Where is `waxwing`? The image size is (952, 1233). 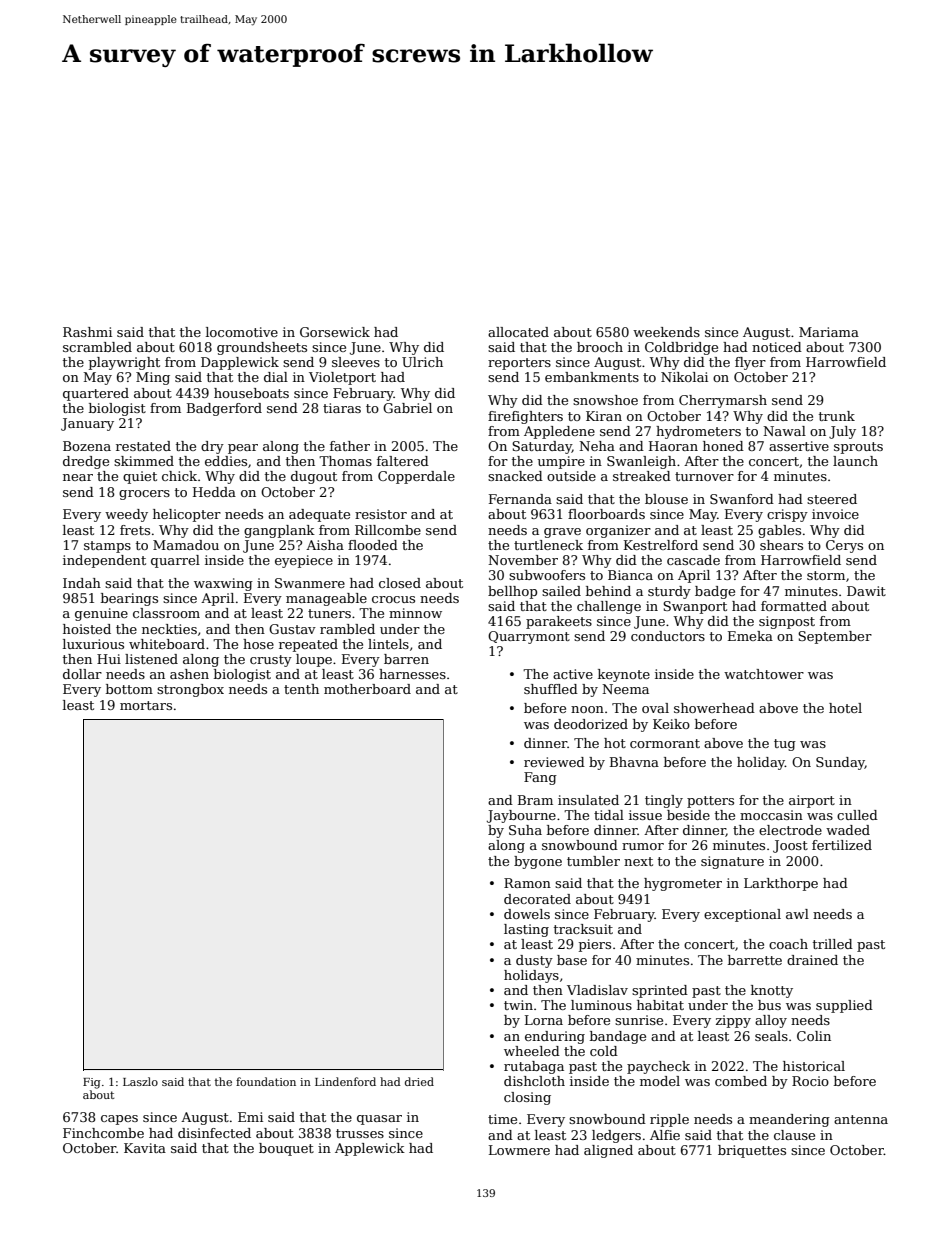
waxwing is located at coordinates (223, 584).
